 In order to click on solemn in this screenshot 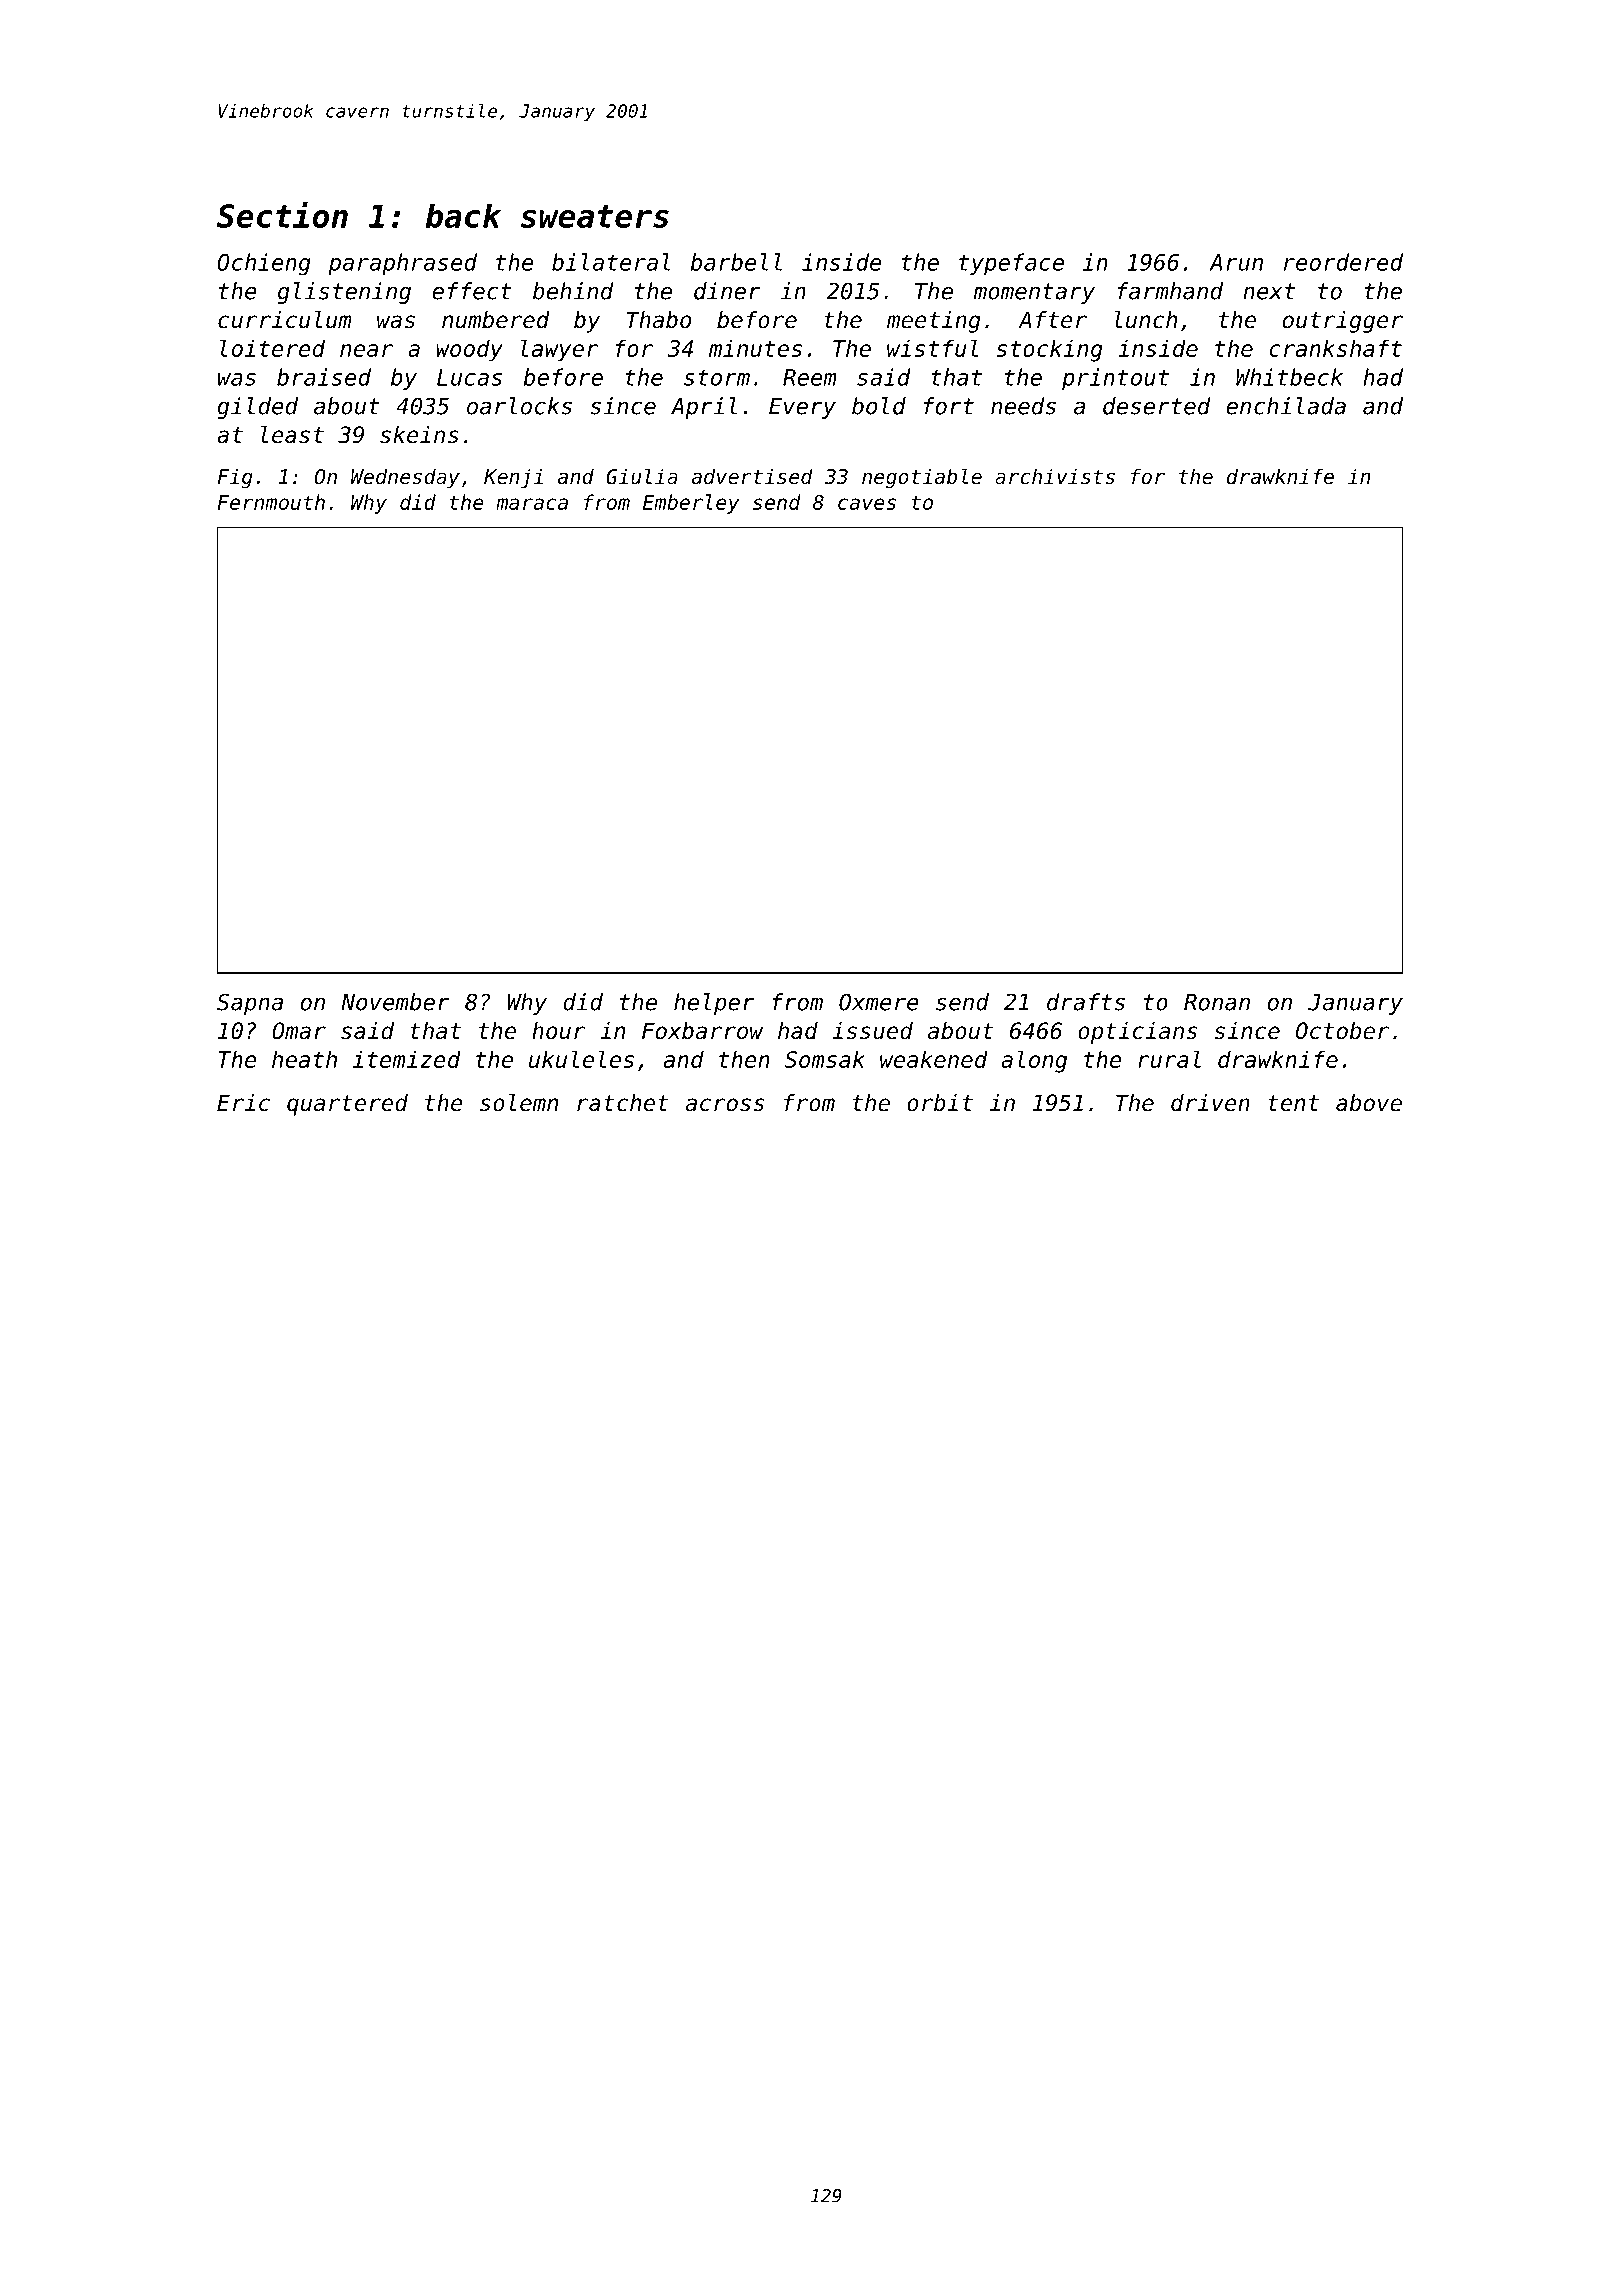, I will do `click(519, 1103)`.
